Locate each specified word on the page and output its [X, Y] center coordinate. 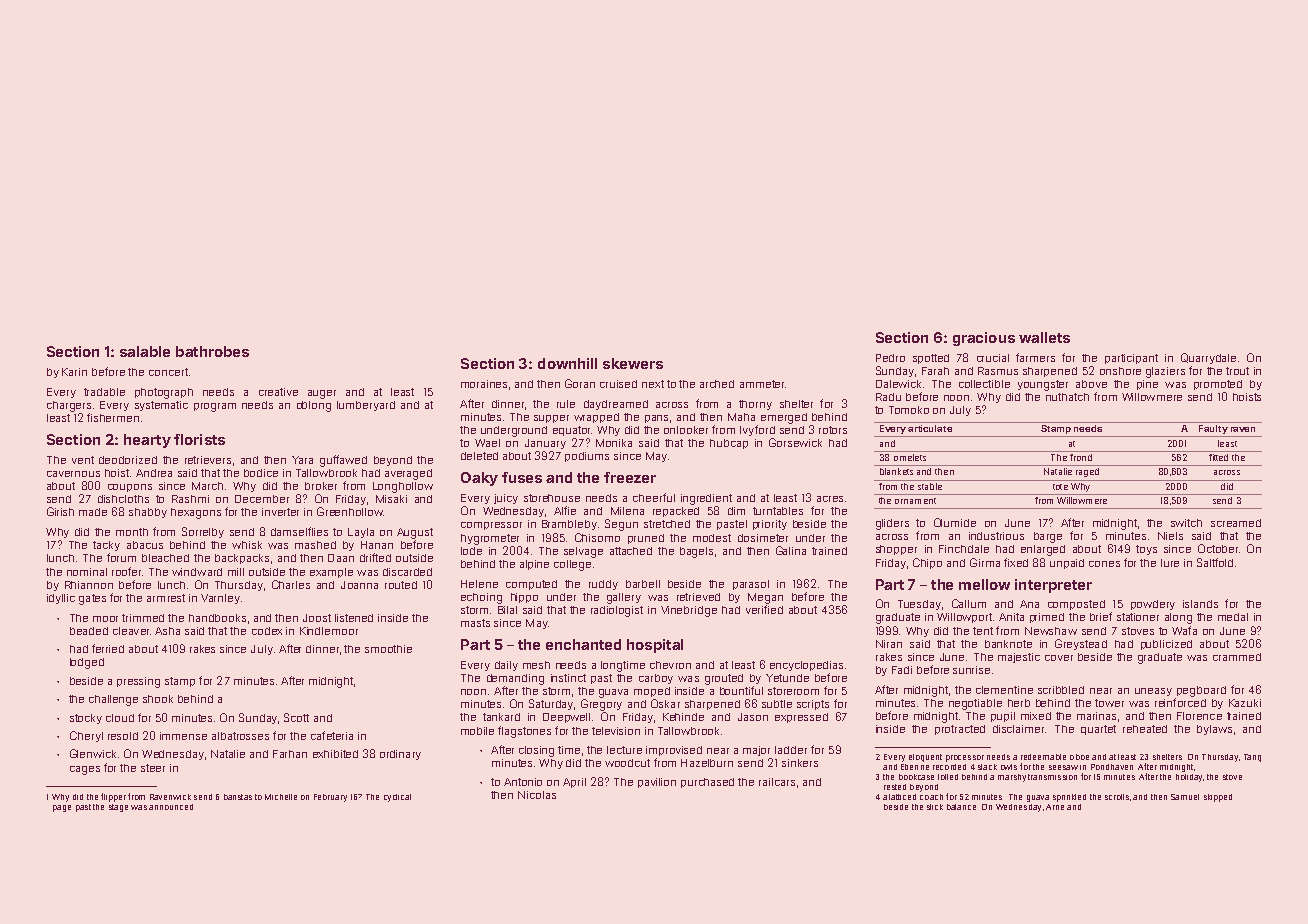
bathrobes [212, 351]
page [62, 808]
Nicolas [537, 795]
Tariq [1252, 758]
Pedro [890, 358]
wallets [1044, 337]
